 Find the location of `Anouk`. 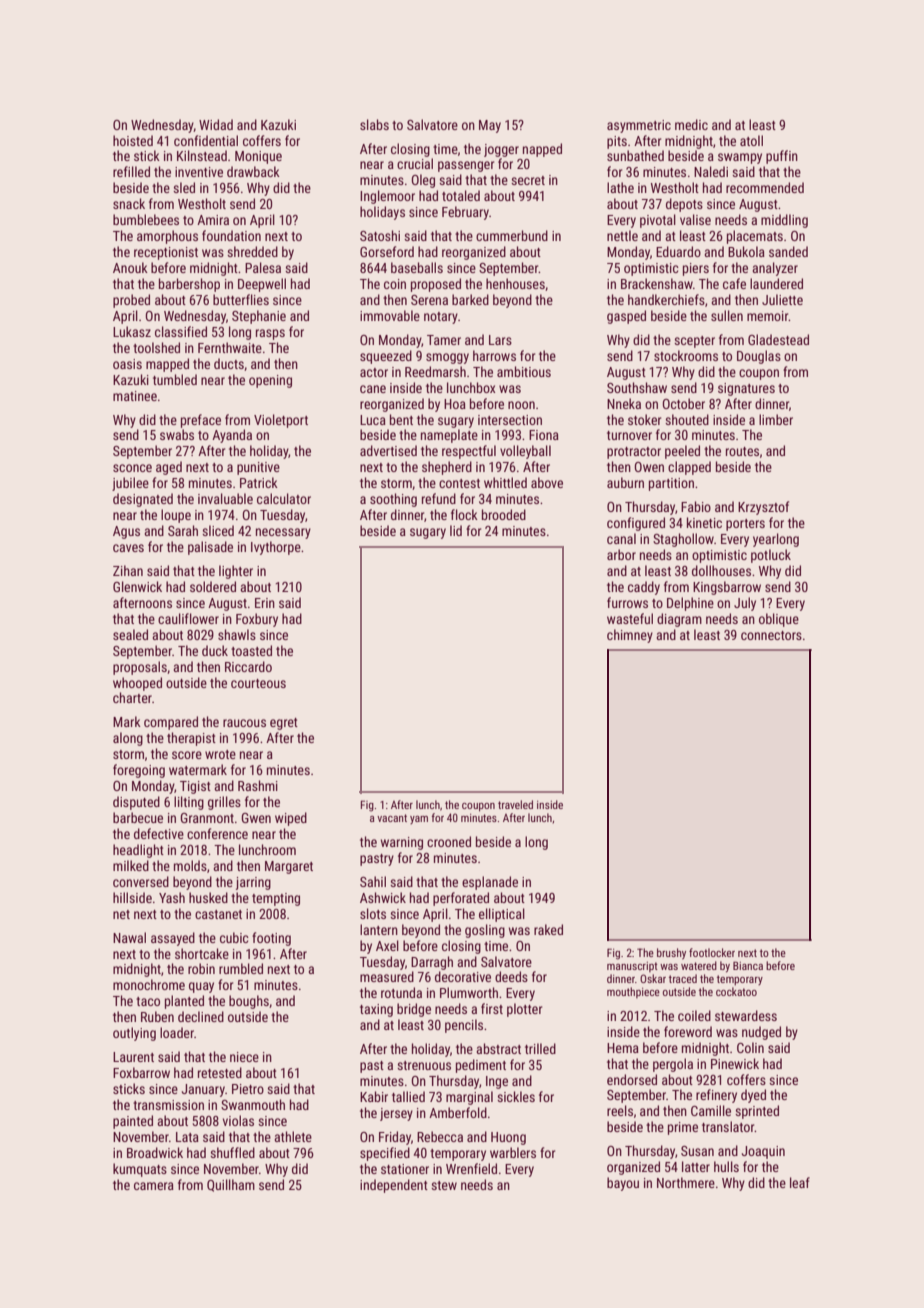

Anouk is located at coordinates (130, 267).
